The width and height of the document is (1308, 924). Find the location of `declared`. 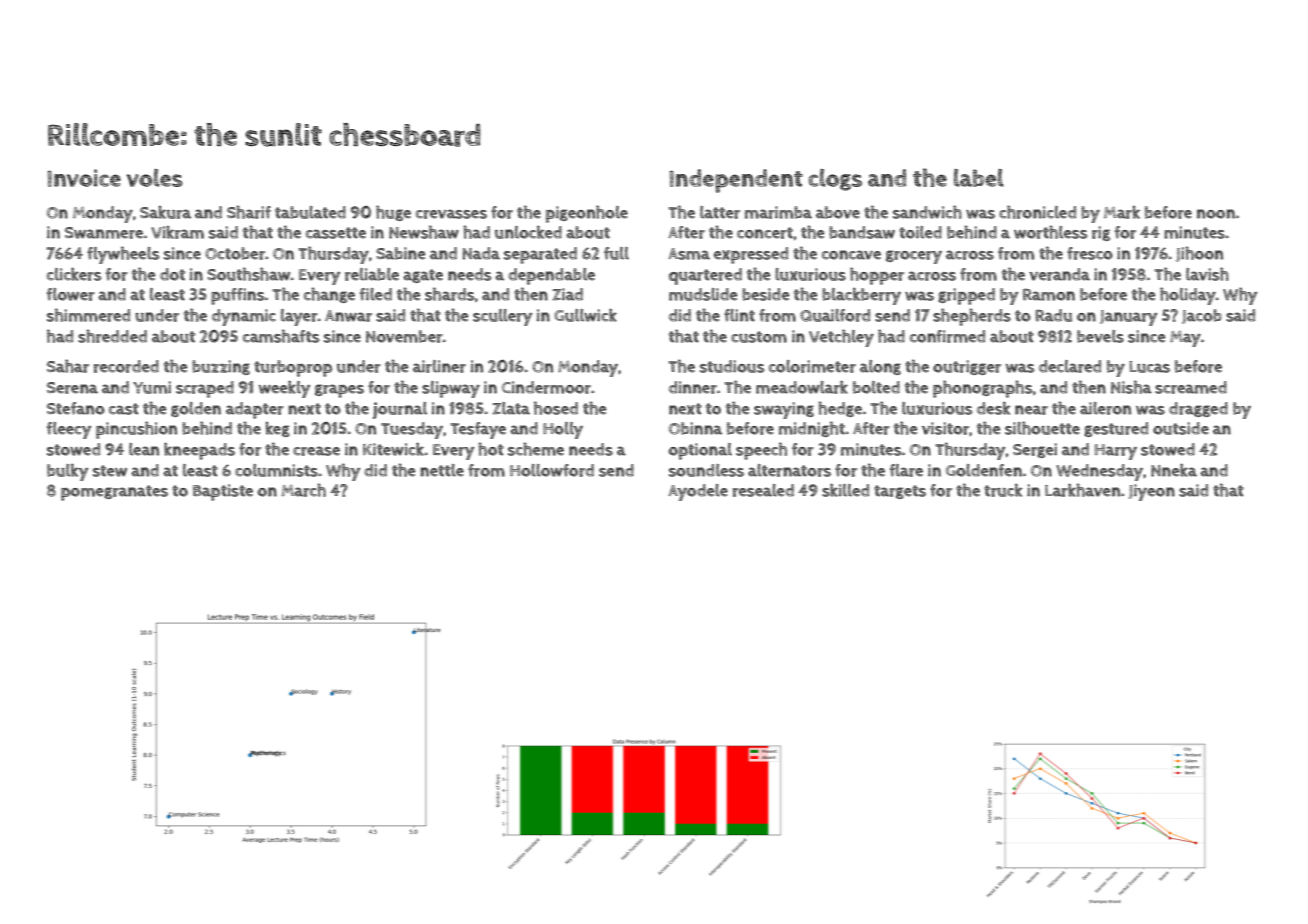

declared is located at coordinates (1070, 366).
